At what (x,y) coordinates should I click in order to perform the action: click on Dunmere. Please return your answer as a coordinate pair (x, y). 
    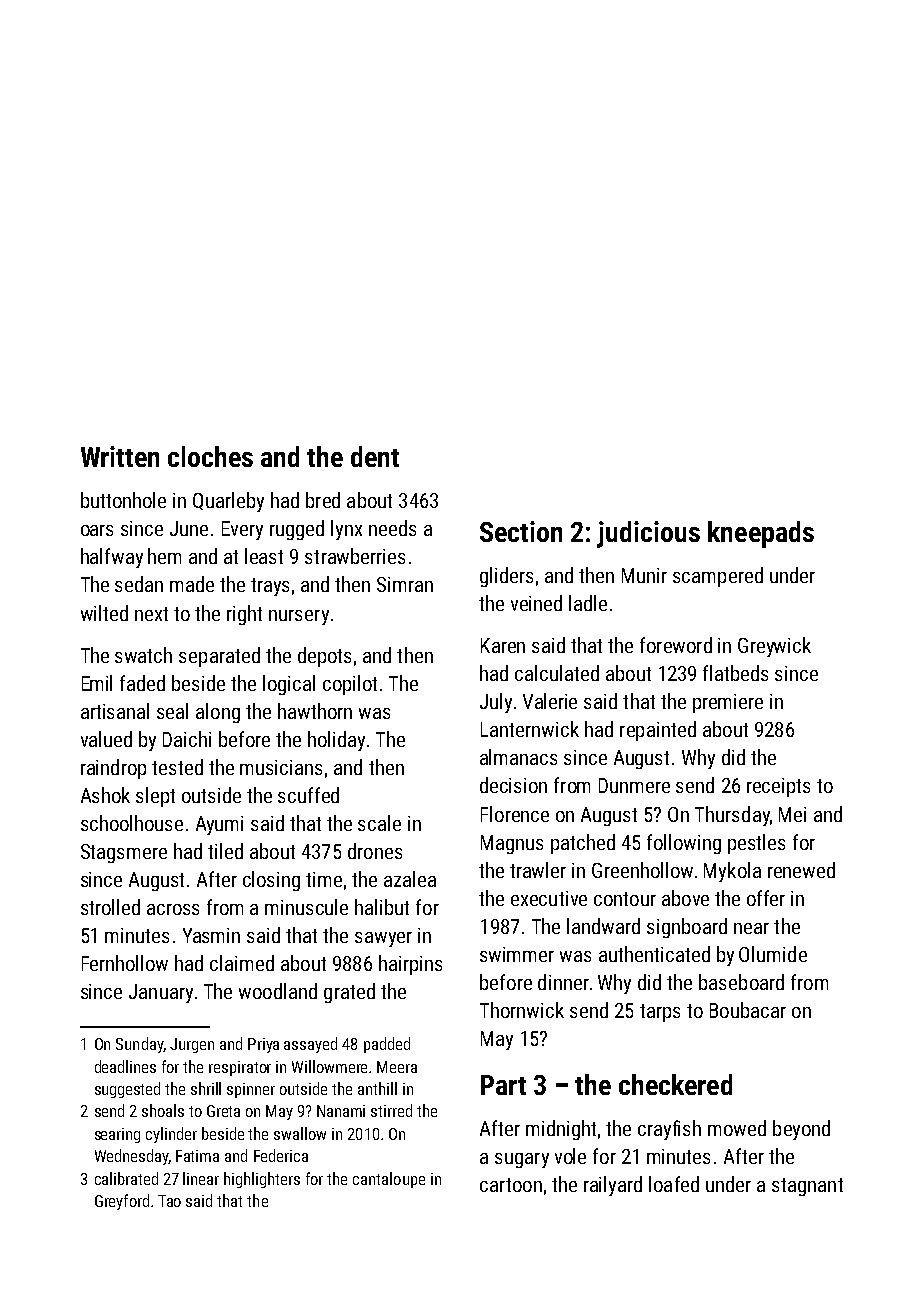
    Looking at the image, I should click on (634, 785).
